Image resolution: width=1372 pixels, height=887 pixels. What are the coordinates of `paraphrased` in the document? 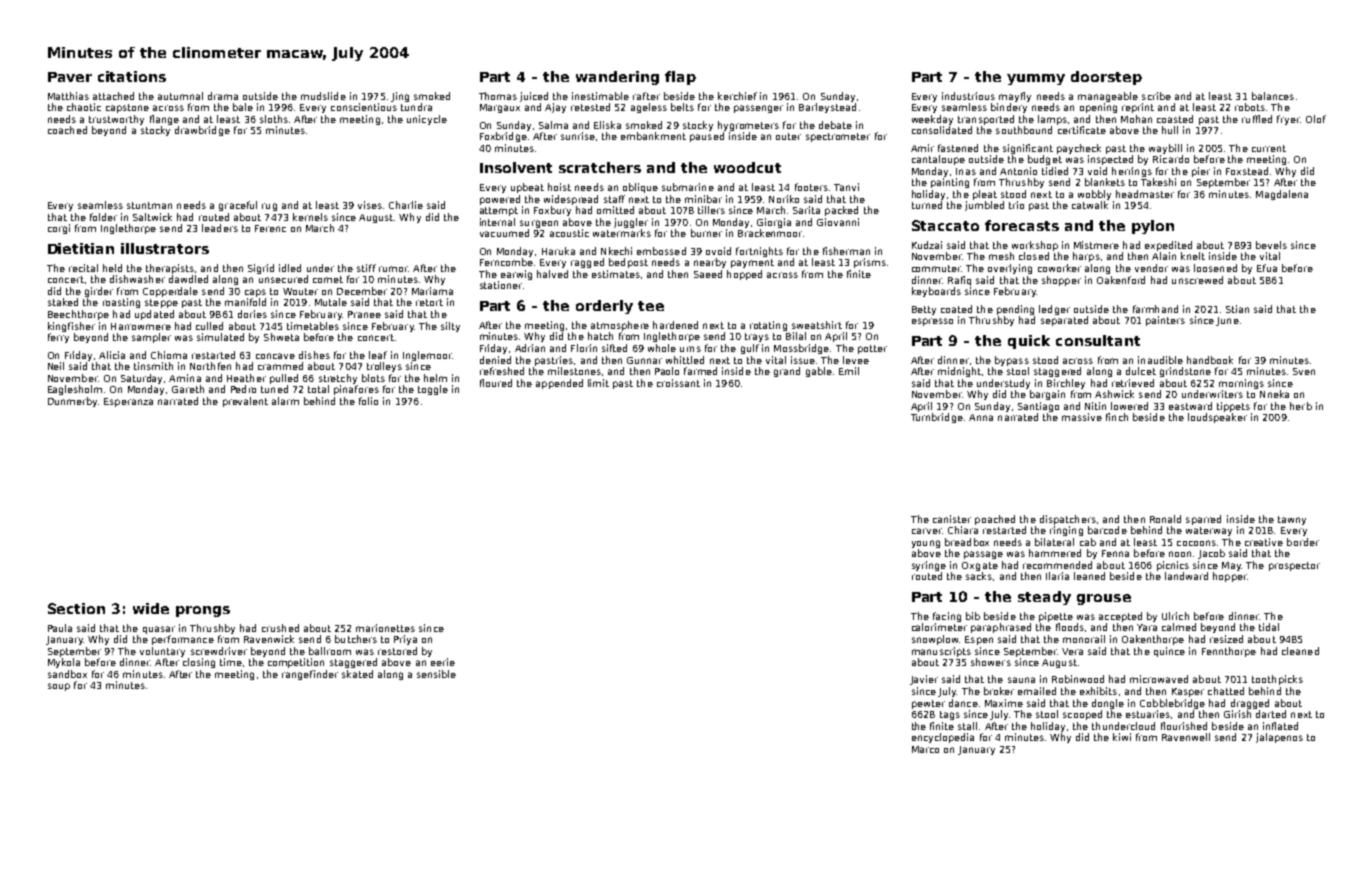 It's located at (1001, 628).
